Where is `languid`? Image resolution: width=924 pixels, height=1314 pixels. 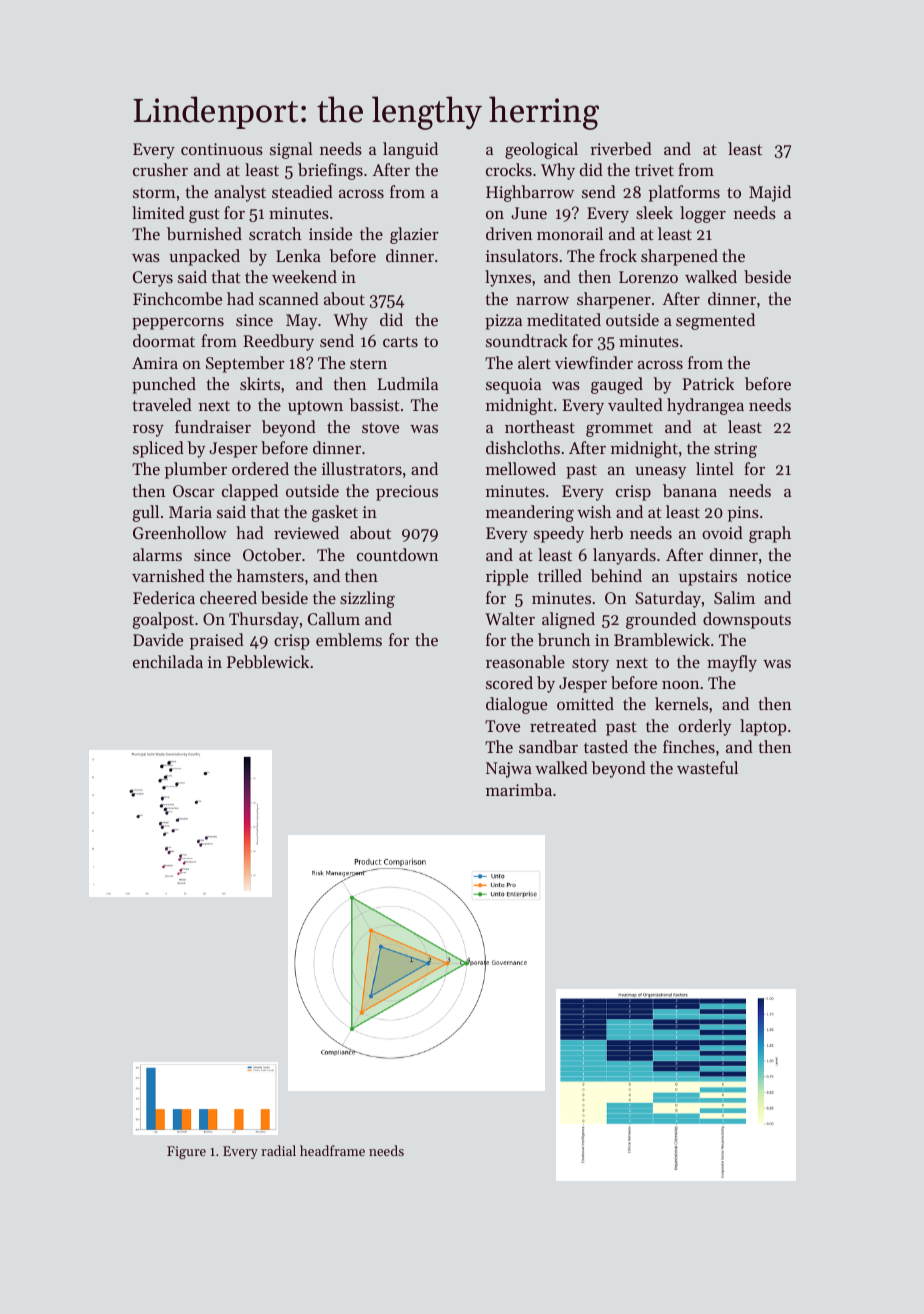 languid is located at coordinates (410, 150).
